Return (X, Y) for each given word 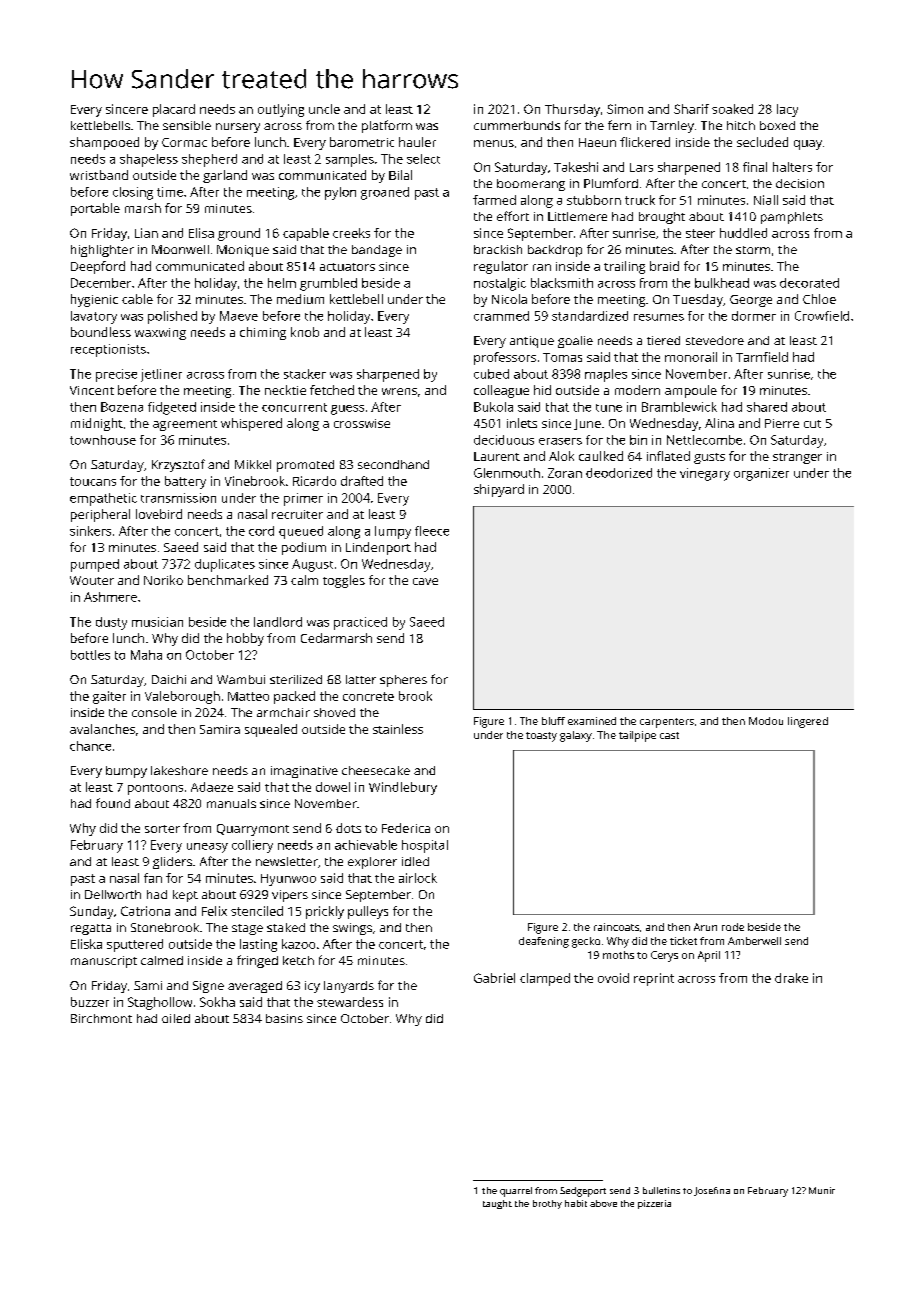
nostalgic (500, 284)
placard (174, 110)
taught (497, 1204)
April (709, 956)
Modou (766, 721)
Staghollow (160, 1003)
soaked (732, 109)
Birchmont (101, 1018)
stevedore (715, 340)
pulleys (368, 912)
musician (157, 622)
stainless (398, 729)
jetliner (161, 375)
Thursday (572, 110)
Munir (822, 1190)
